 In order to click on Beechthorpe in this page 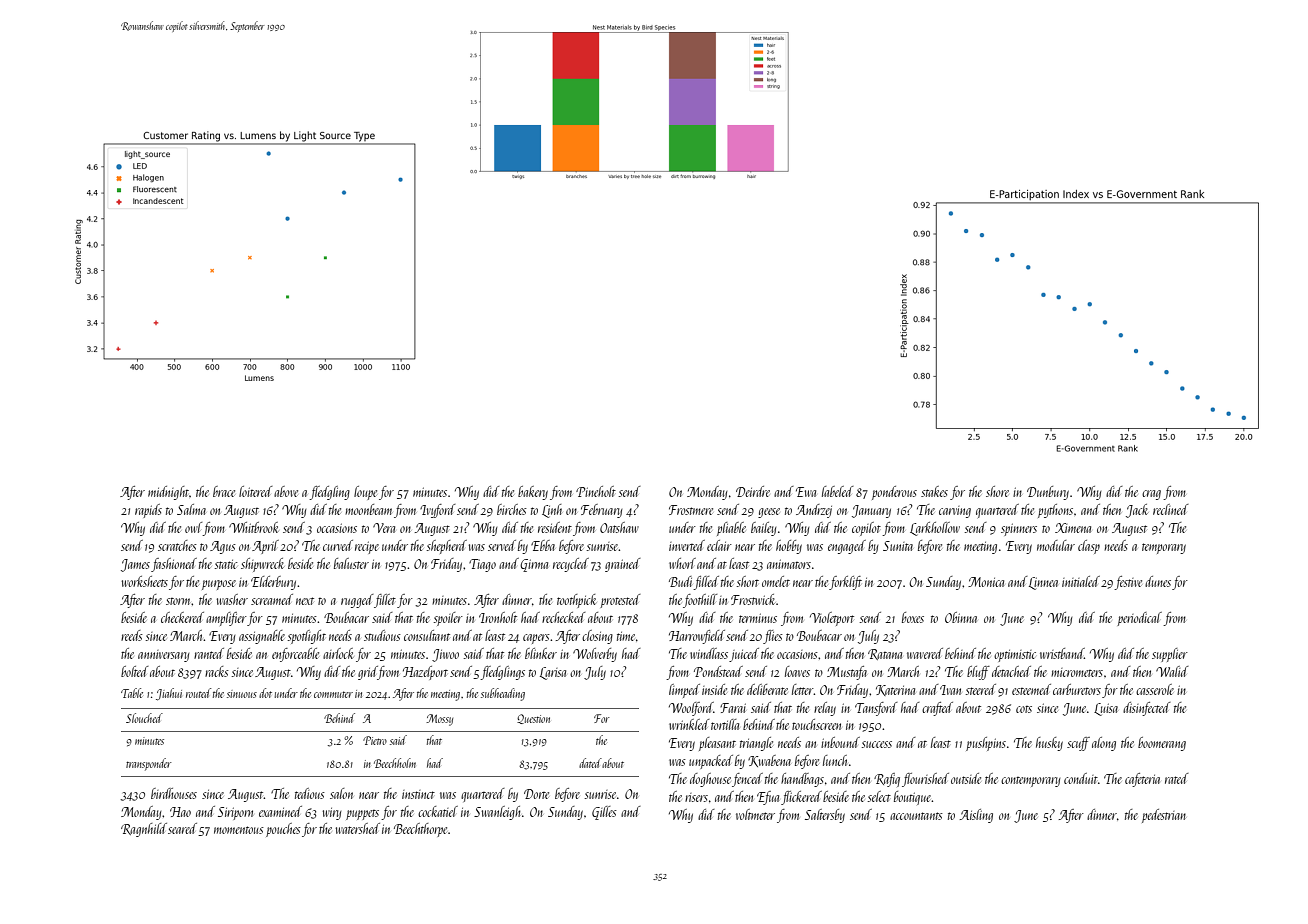, I will do `click(420, 830)`.
